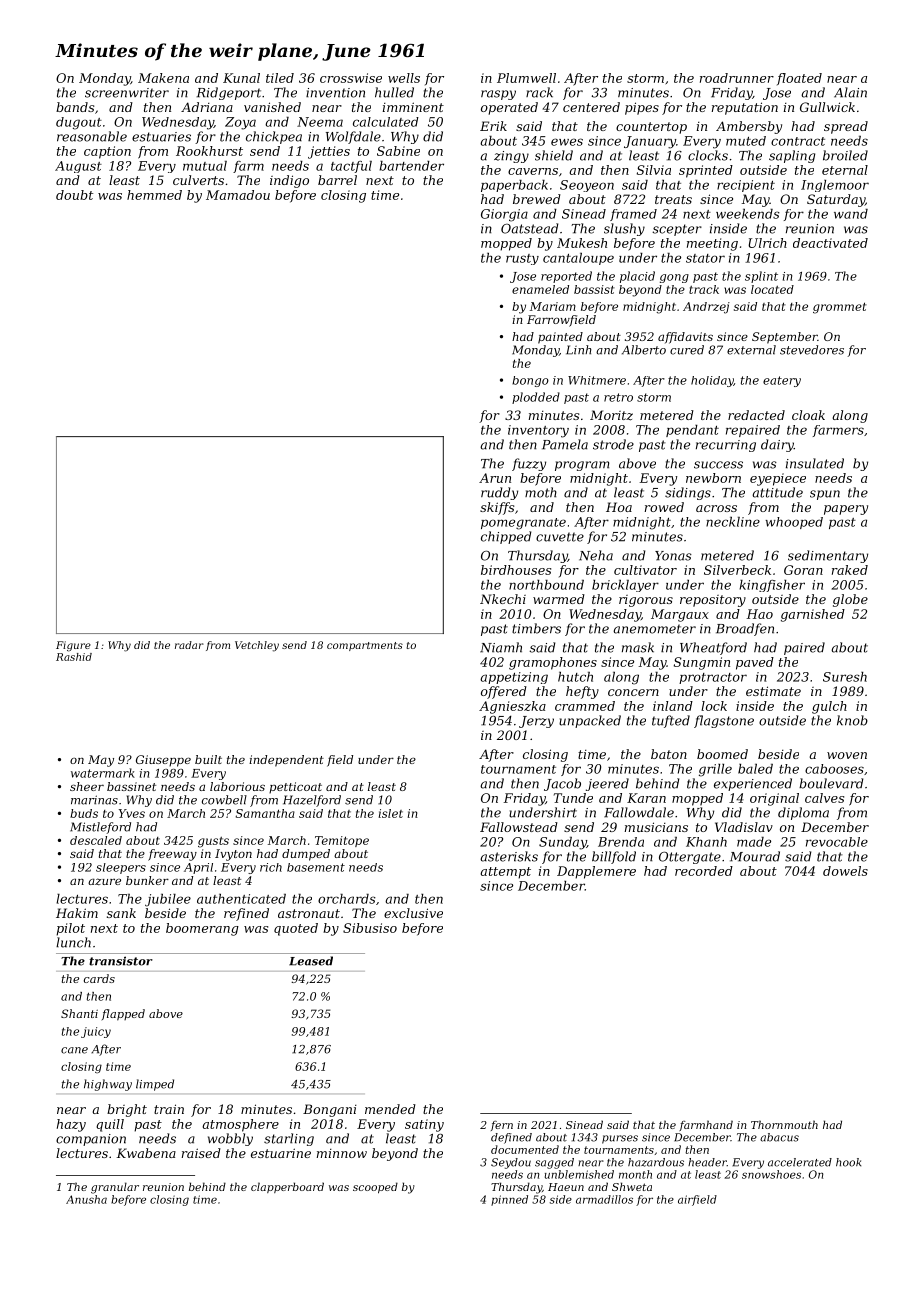 This document has height=1308, width=924. What do you see at coordinates (103, 773) in the document?
I see `watermark` at bounding box center [103, 773].
